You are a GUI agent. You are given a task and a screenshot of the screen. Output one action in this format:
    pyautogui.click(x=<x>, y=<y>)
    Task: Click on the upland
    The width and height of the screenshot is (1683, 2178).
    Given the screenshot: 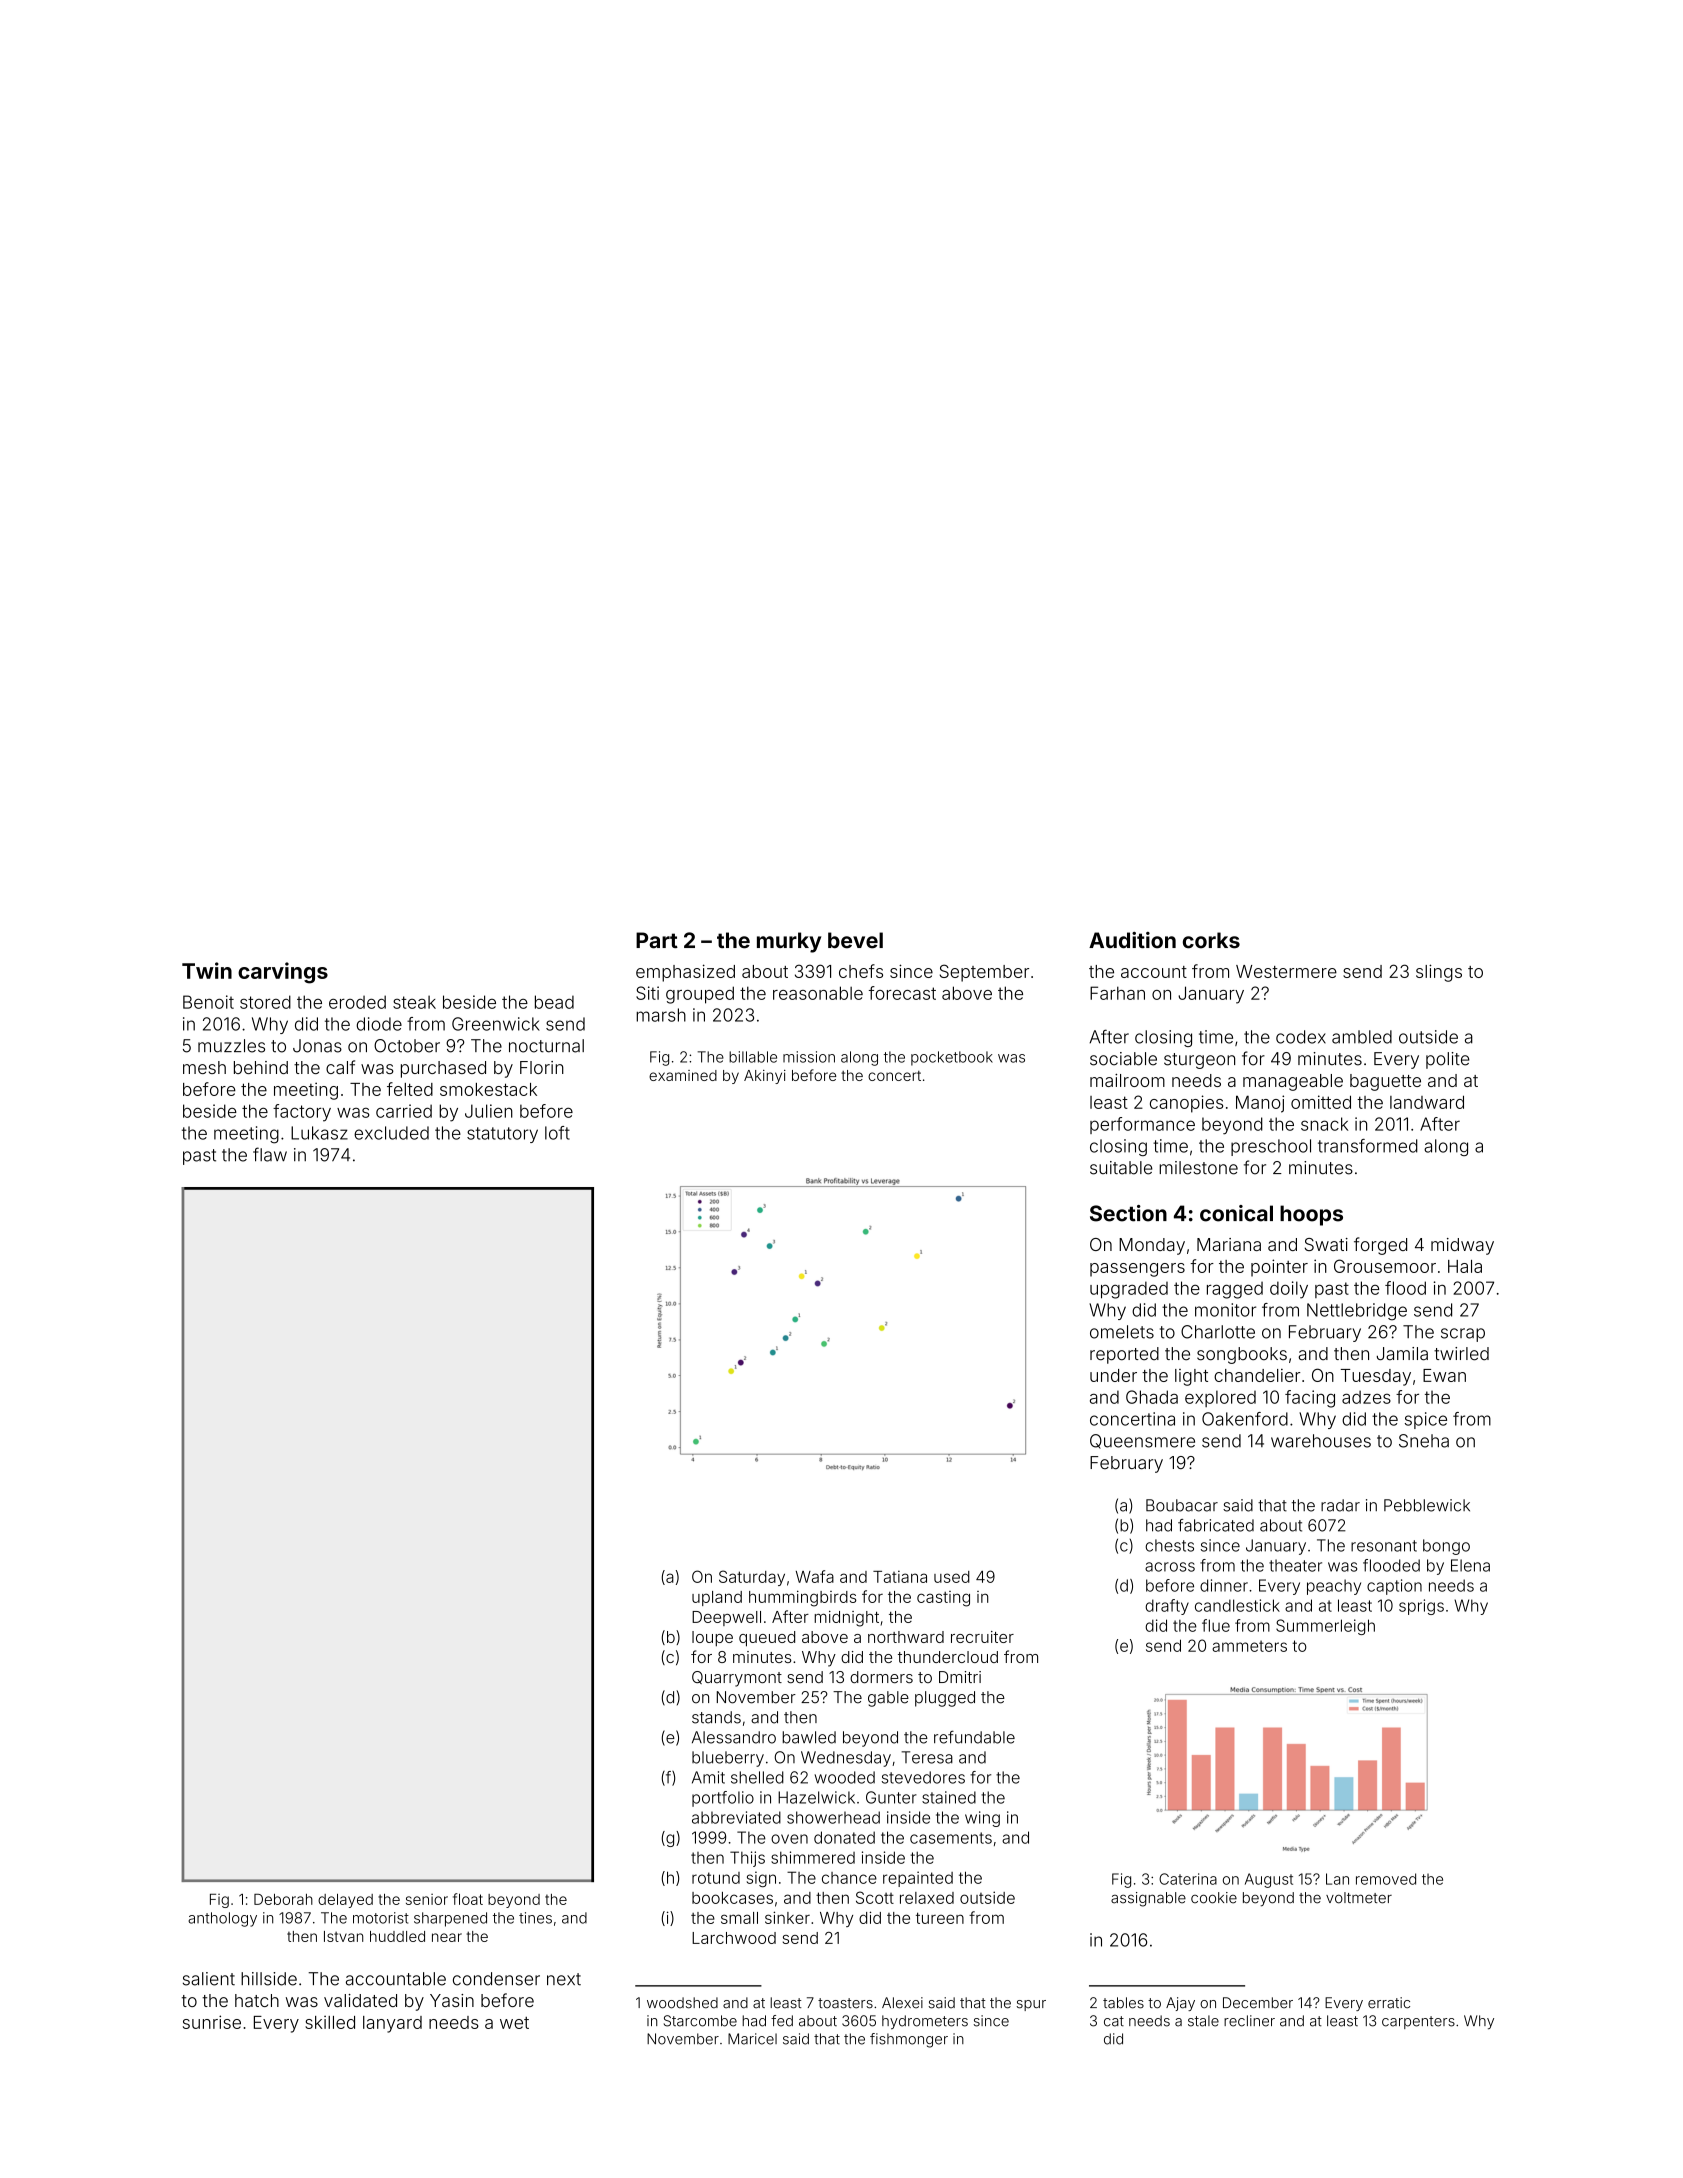 What is the action you would take?
    pyautogui.click(x=717, y=1598)
